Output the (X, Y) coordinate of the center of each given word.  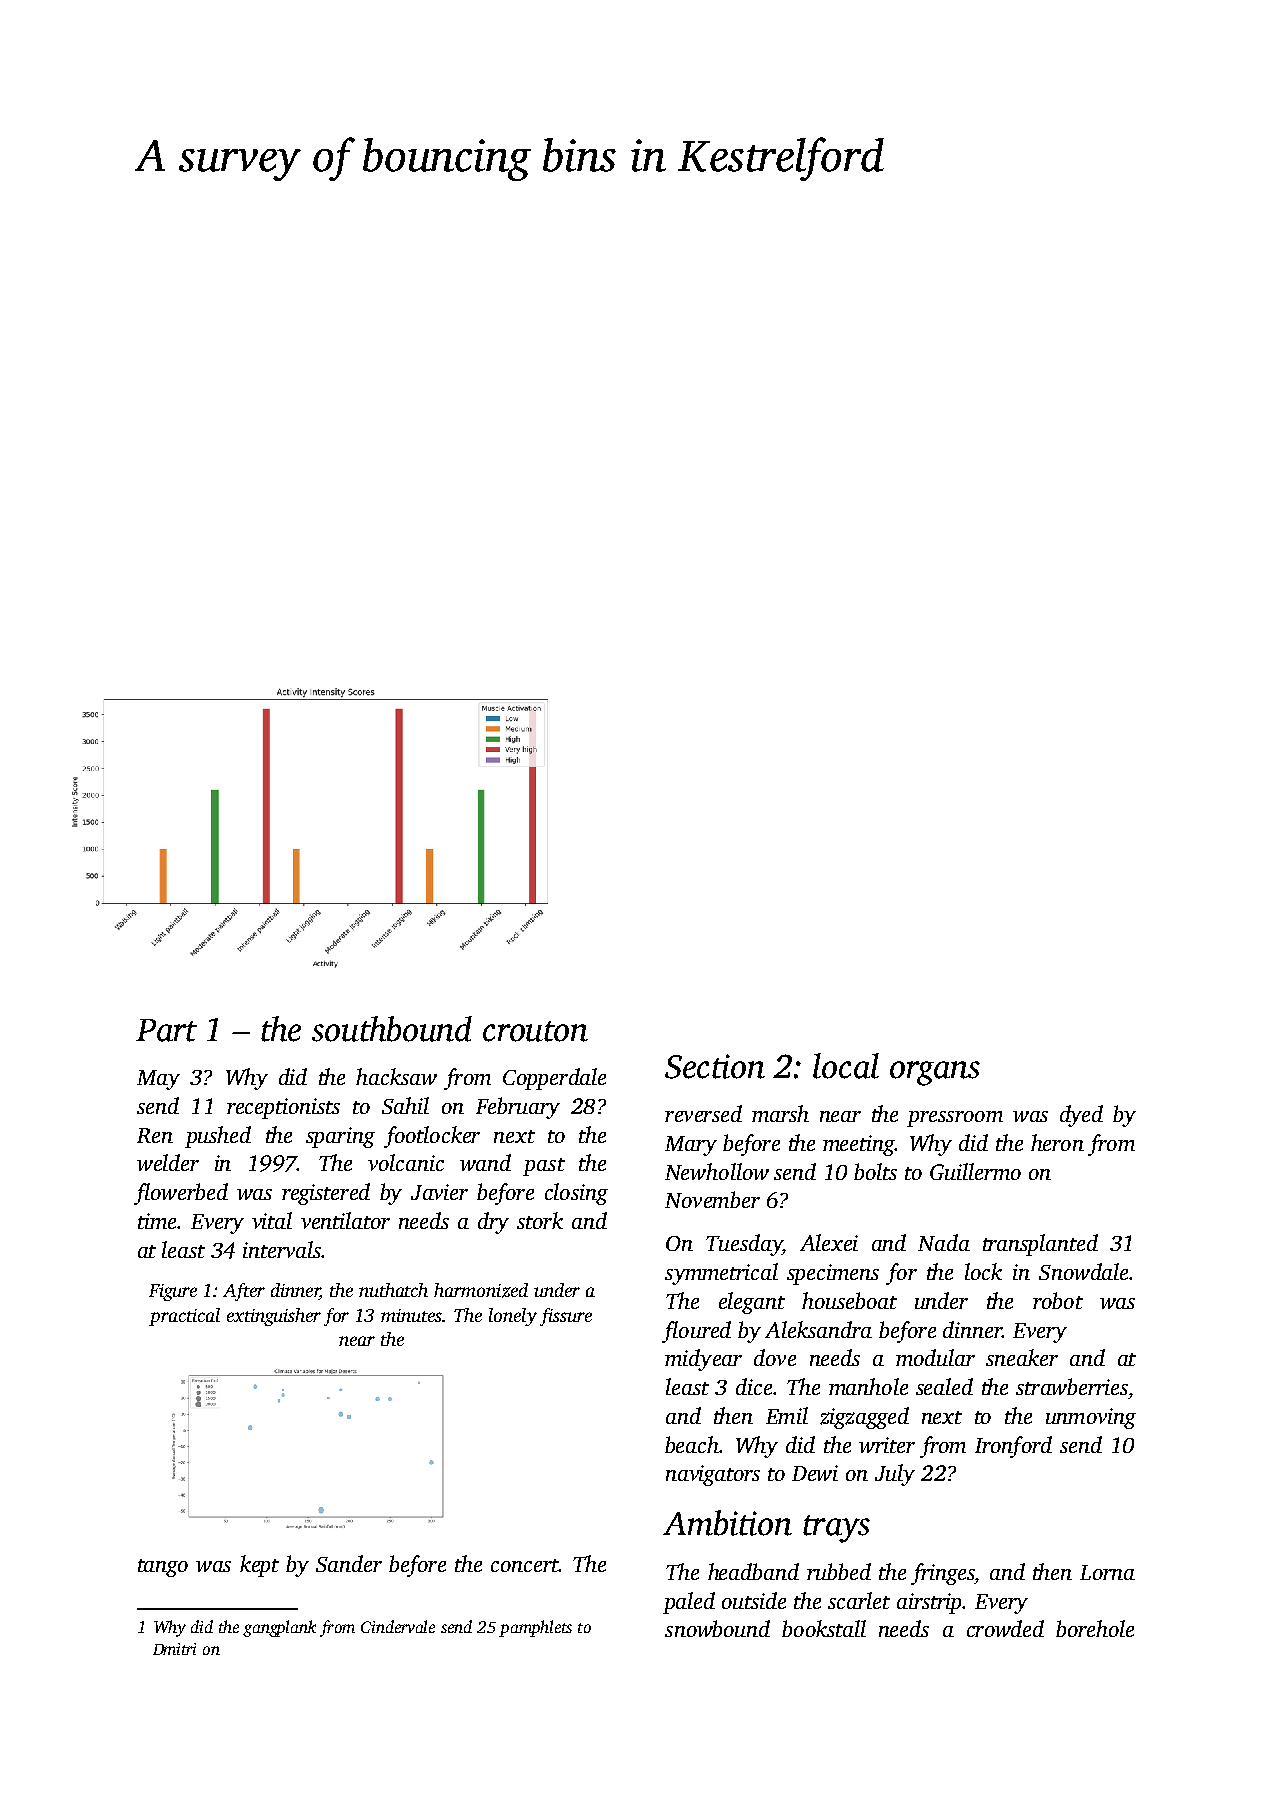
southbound (392, 1029)
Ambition (727, 1523)
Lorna (1107, 1572)
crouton (535, 1031)
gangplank (279, 1628)
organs (935, 1073)
